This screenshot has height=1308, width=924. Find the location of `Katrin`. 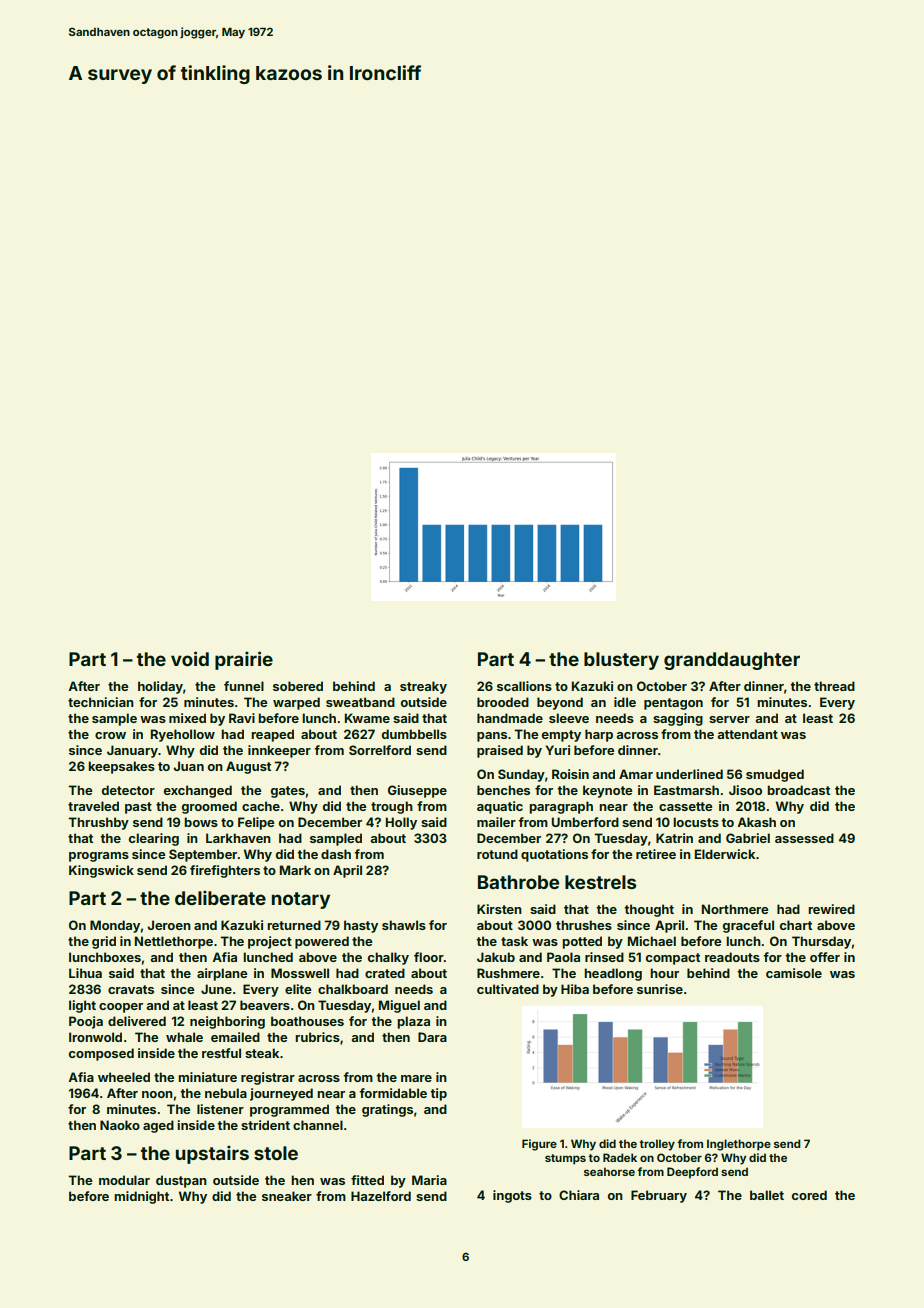

Katrin is located at coordinates (674, 838).
